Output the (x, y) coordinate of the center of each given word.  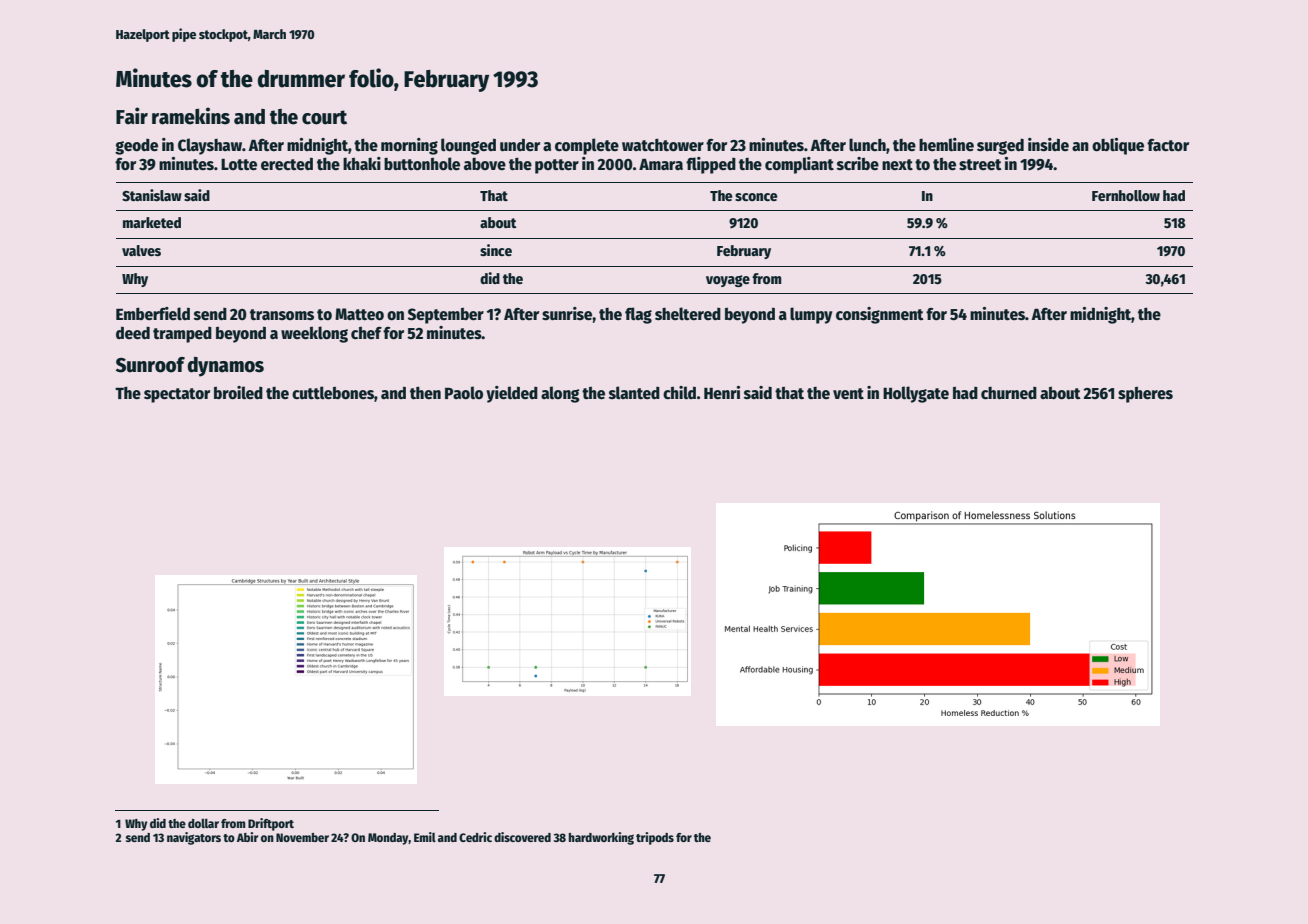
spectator (177, 395)
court (324, 117)
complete (587, 146)
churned (1009, 393)
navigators (194, 838)
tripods (655, 838)
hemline (946, 144)
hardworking (601, 838)
